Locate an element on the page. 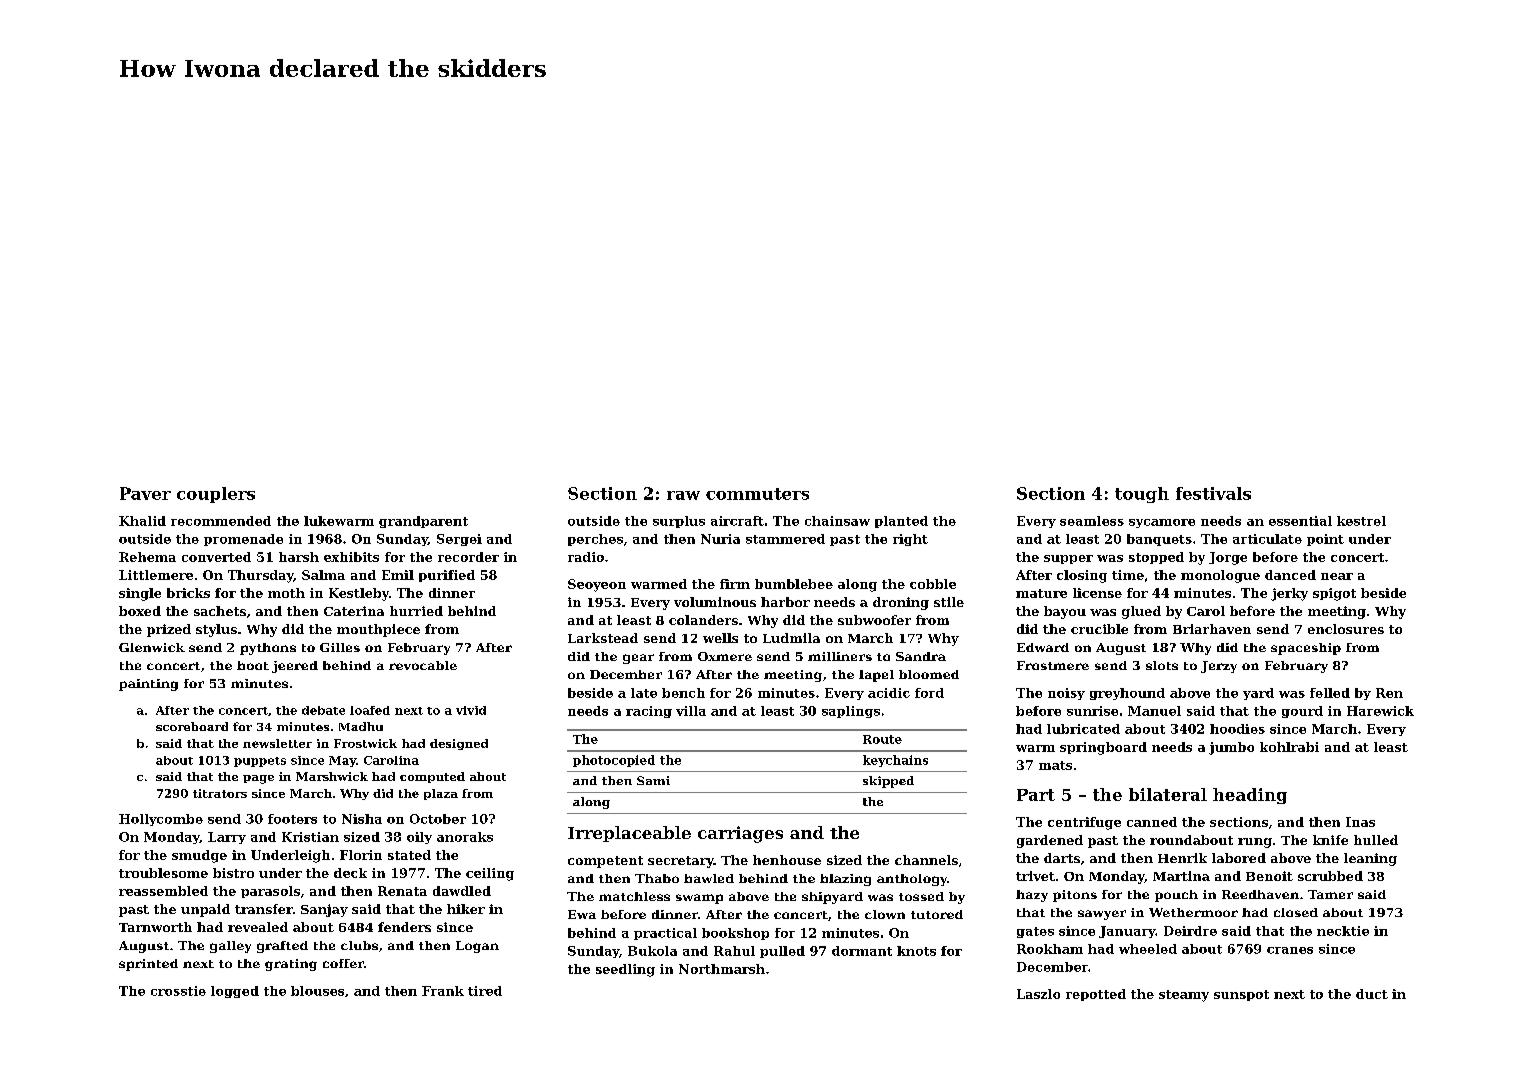 Image resolution: width=1534 pixels, height=1084 pixels. promenade is located at coordinates (243, 540).
